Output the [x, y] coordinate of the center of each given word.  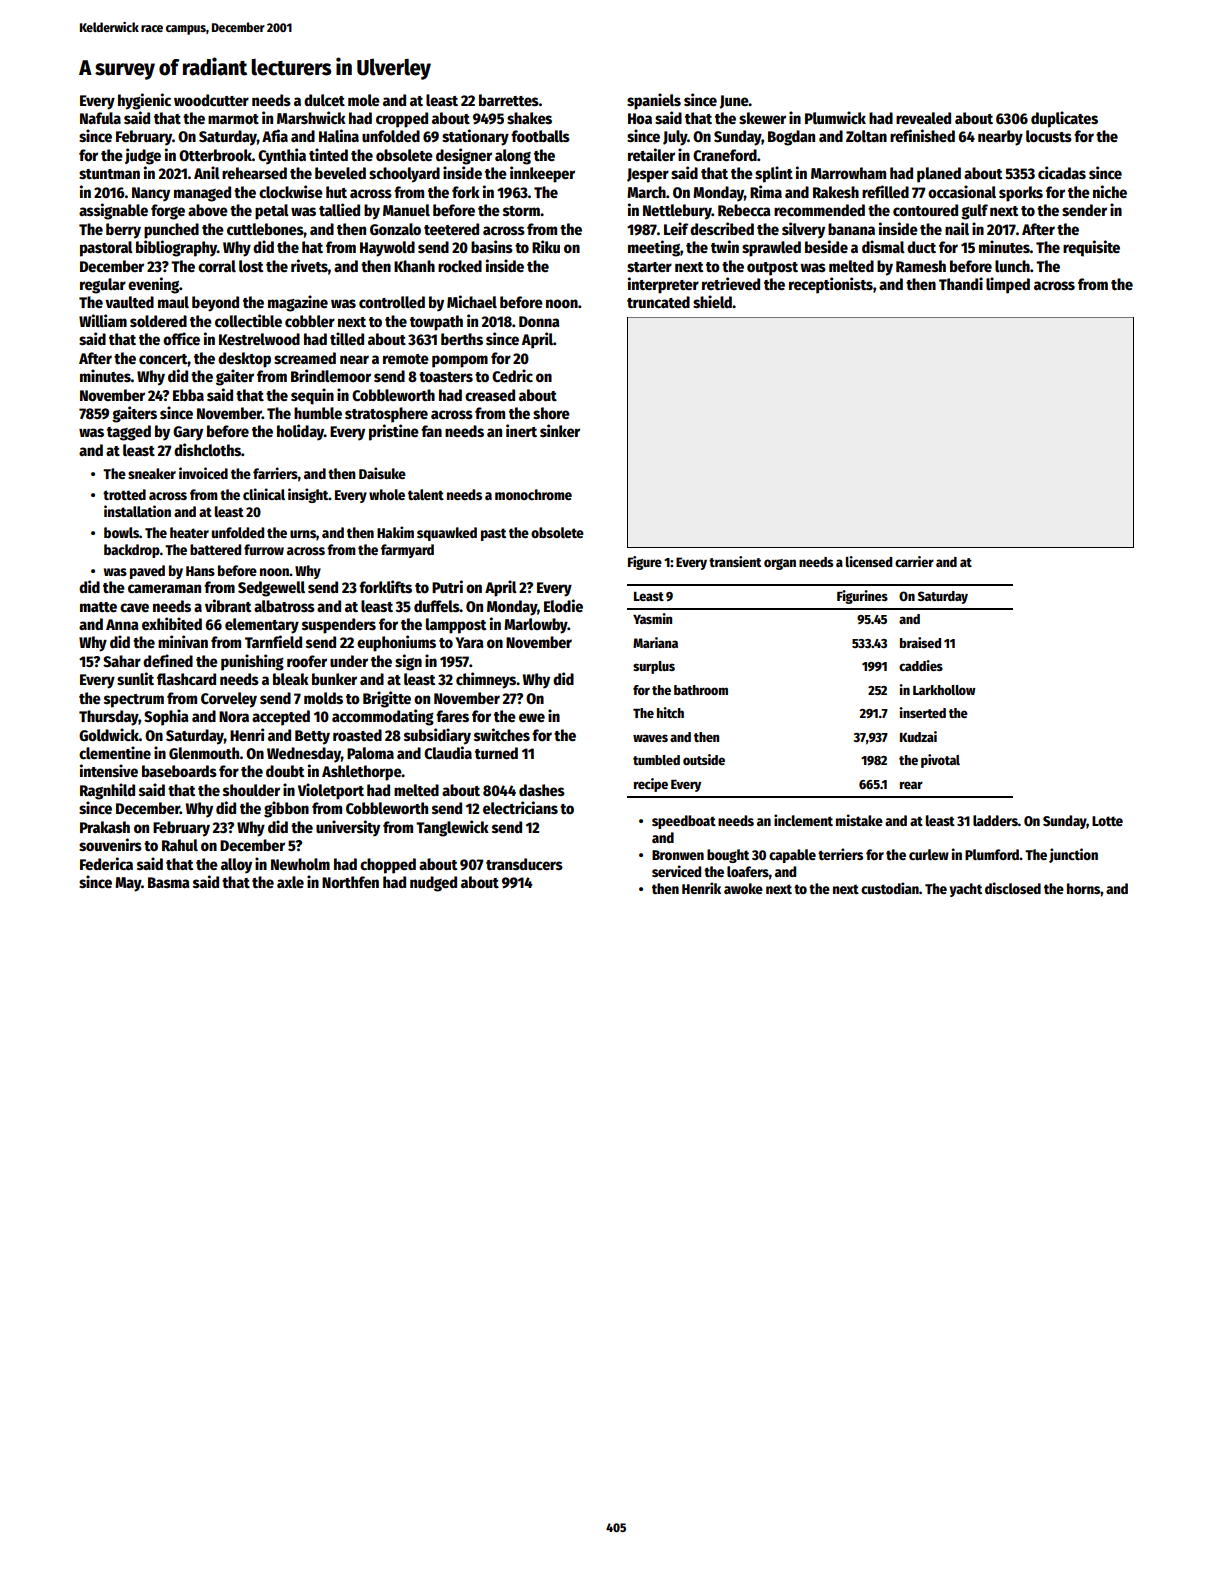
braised [920, 642]
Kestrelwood [259, 339]
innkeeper [542, 174]
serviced [676, 871]
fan [431, 431]
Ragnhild [107, 791]
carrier [914, 561]
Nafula [100, 118]
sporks [1021, 194]
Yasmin [652, 618]
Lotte [1107, 821]
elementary [262, 626]
